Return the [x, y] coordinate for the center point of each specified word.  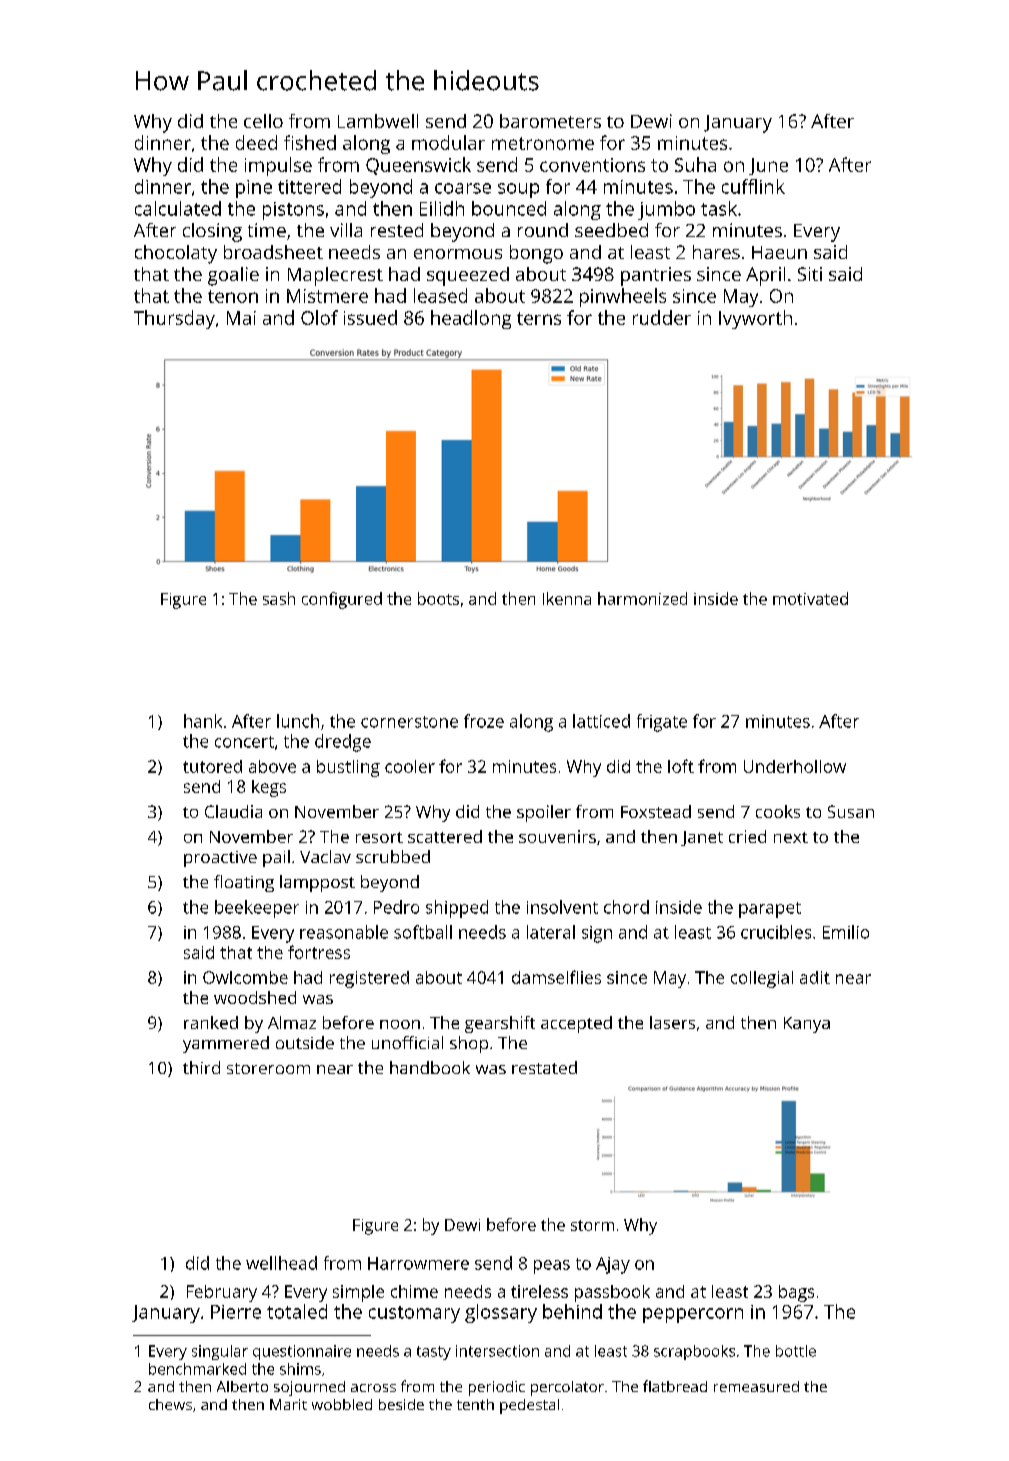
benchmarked [197, 1369]
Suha [695, 164]
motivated [810, 598]
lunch [298, 721]
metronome [543, 143]
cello [263, 121]
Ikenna [567, 598]
